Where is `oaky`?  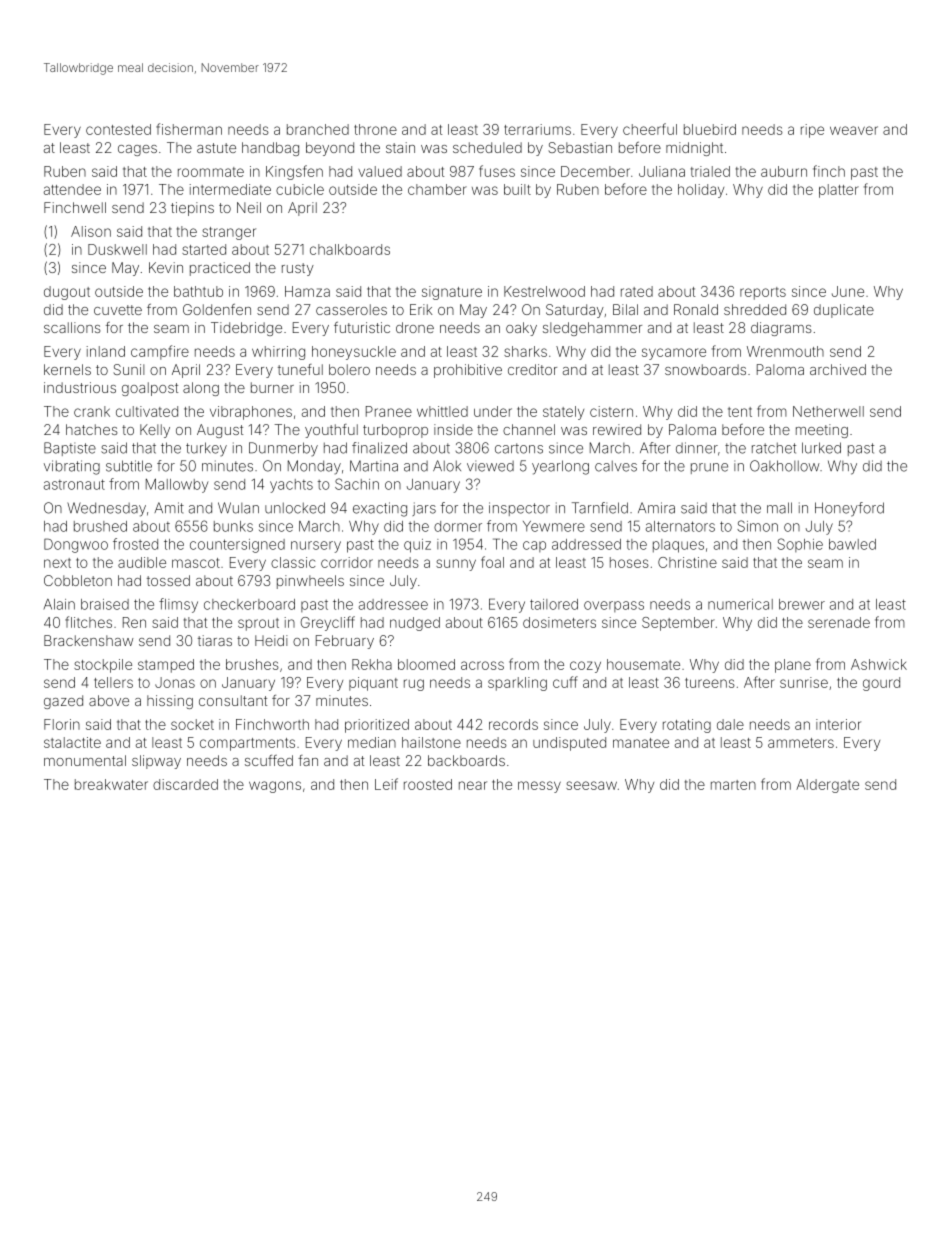
oaky is located at coordinates (521, 329).
